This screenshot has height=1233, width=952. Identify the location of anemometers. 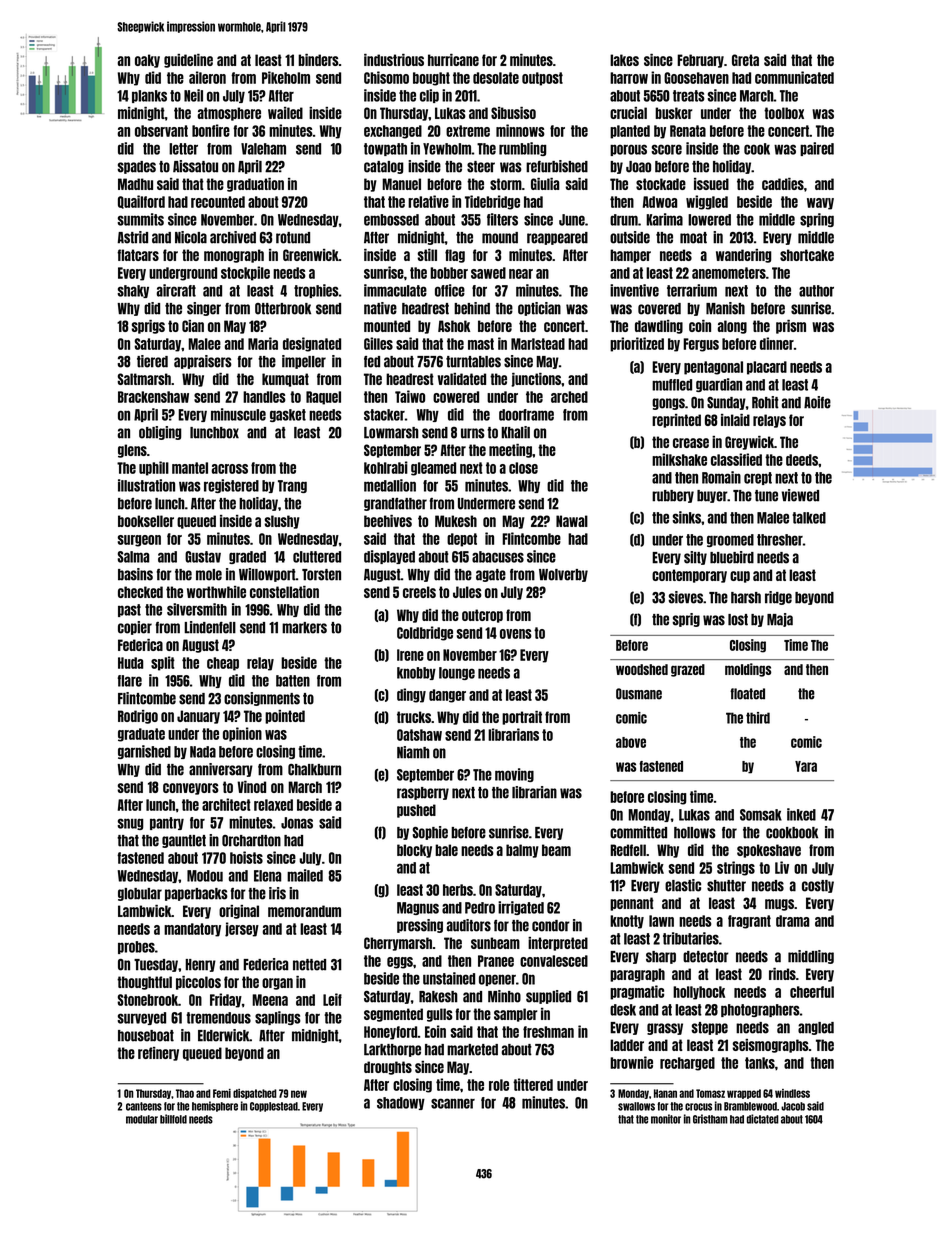
(729, 273).
